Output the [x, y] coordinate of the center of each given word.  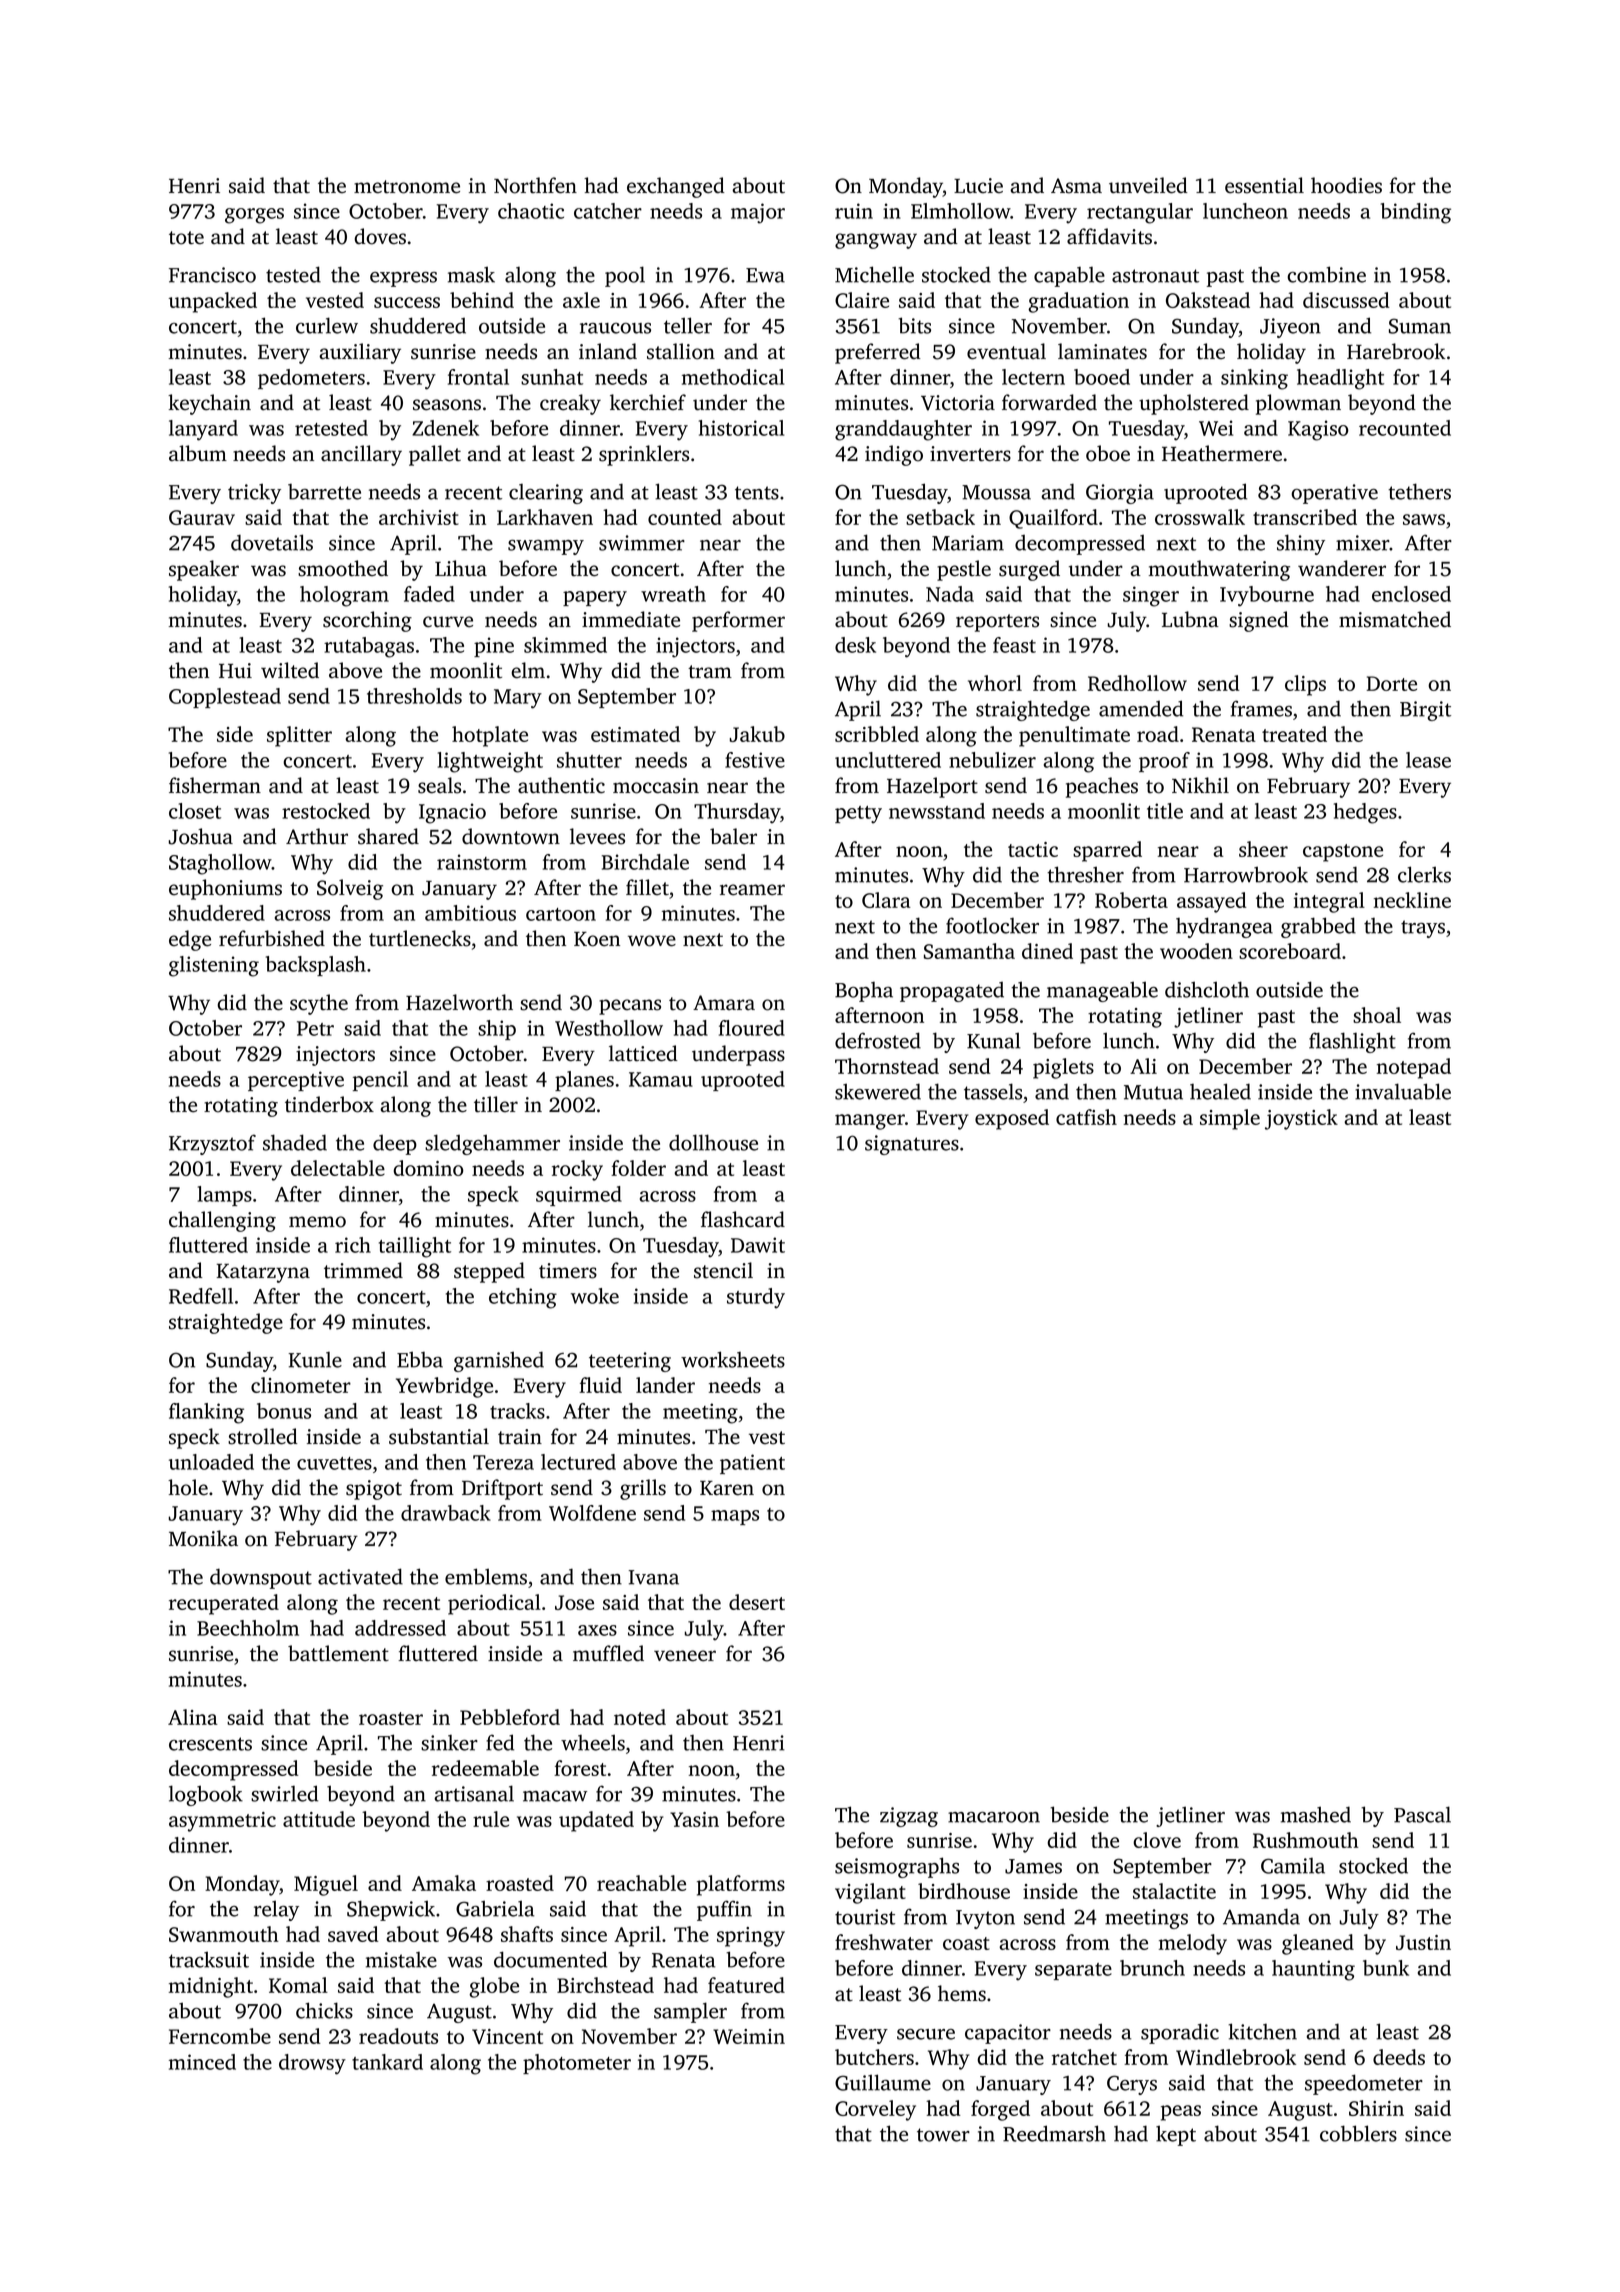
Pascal [1422, 1814]
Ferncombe [220, 2036]
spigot [374, 1490]
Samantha [969, 951]
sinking [1254, 379]
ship [497, 1030]
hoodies [1346, 185]
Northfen [535, 185]
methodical [733, 377]
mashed [1316, 1814]
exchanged [676, 187]
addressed [400, 1628]
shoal [1377, 1015]
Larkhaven [545, 517]
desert [757, 1602]
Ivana [654, 1577]
